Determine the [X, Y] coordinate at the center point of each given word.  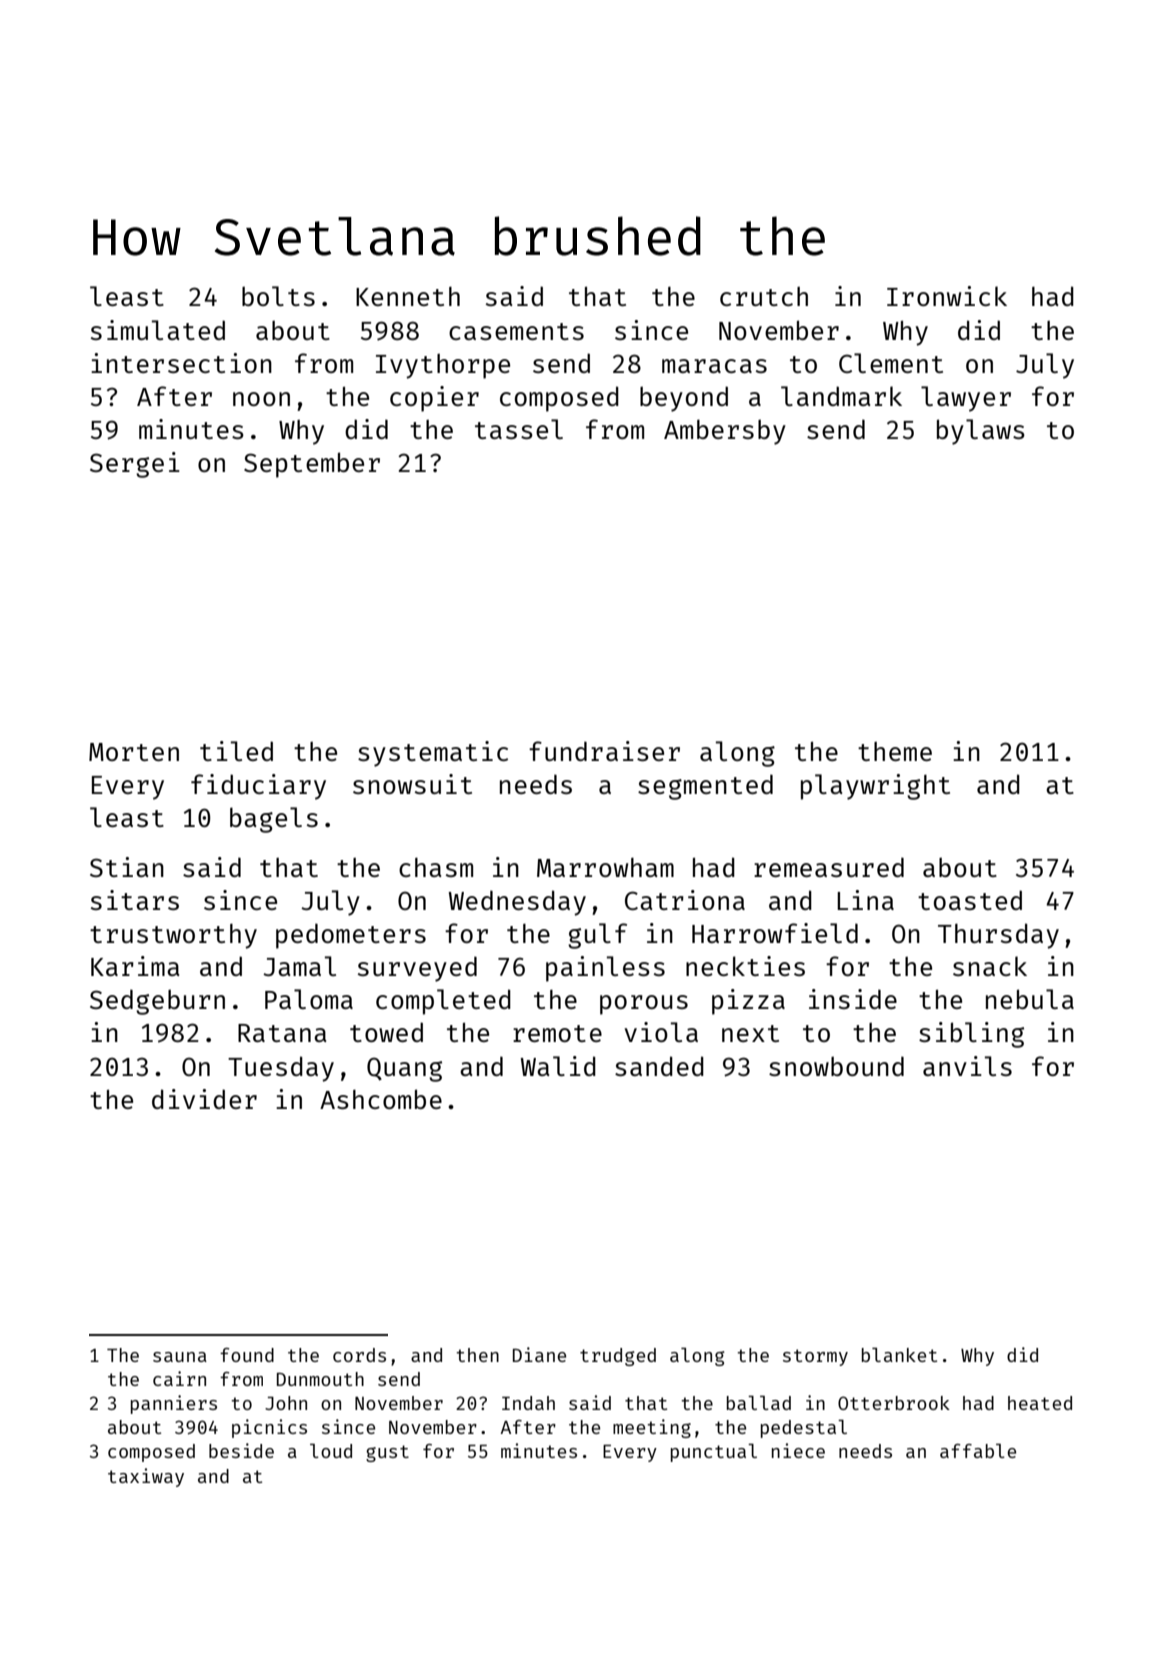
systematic [433, 754]
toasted [970, 900]
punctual [714, 1453]
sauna [180, 1357]
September [312, 465]
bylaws [981, 432]
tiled [236, 751]
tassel [519, 429]
